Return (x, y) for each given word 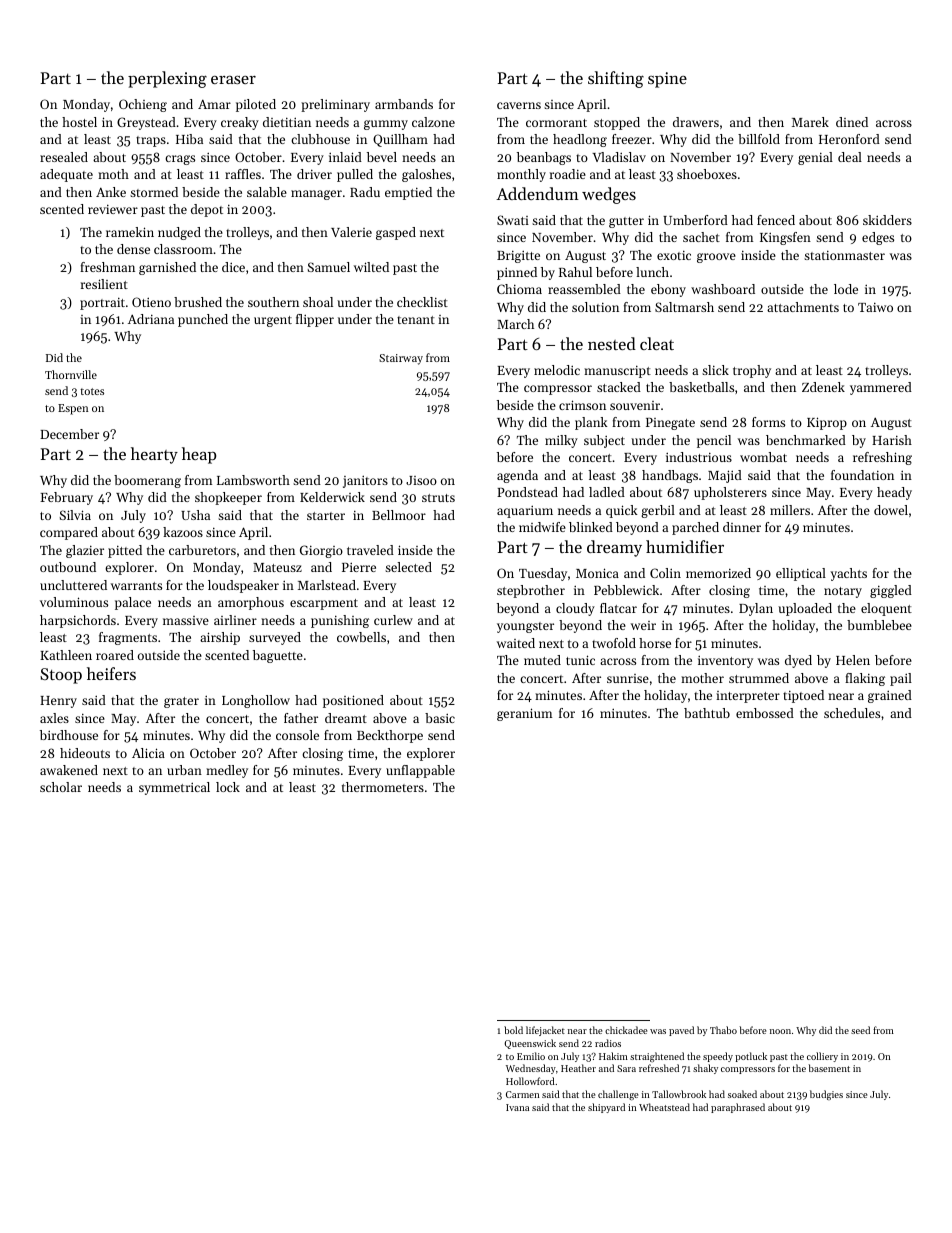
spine (667, 80)
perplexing (167, 79)
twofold (614, 643)
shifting (616, 79)
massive (186, 620)
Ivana (517, 1107)
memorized (718, 573)
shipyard (606, 1108)
